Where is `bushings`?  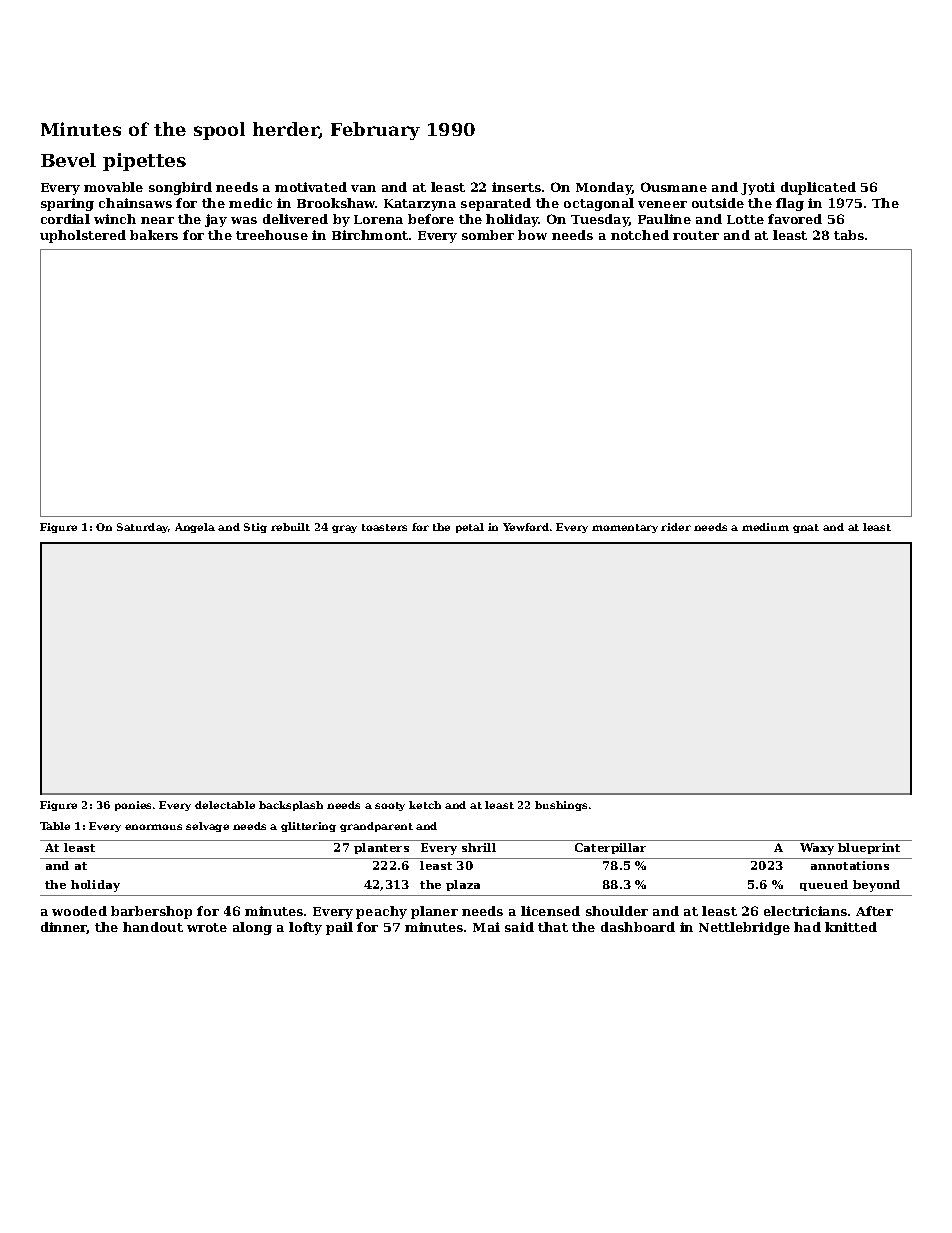
bushings is located at coordinates (561, 806).
